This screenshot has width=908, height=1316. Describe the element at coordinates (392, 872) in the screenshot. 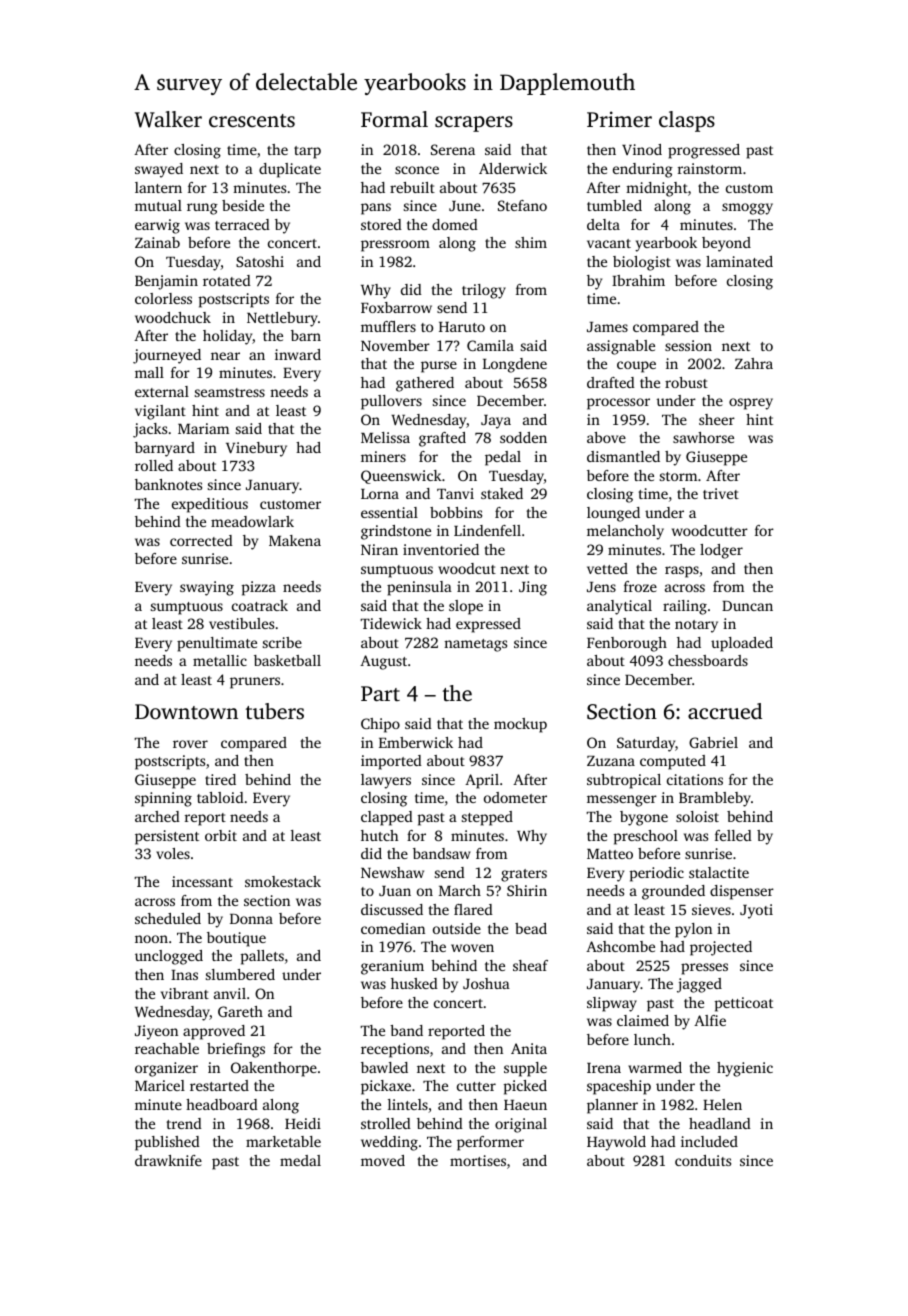

I see `Newshaw` at that location.
